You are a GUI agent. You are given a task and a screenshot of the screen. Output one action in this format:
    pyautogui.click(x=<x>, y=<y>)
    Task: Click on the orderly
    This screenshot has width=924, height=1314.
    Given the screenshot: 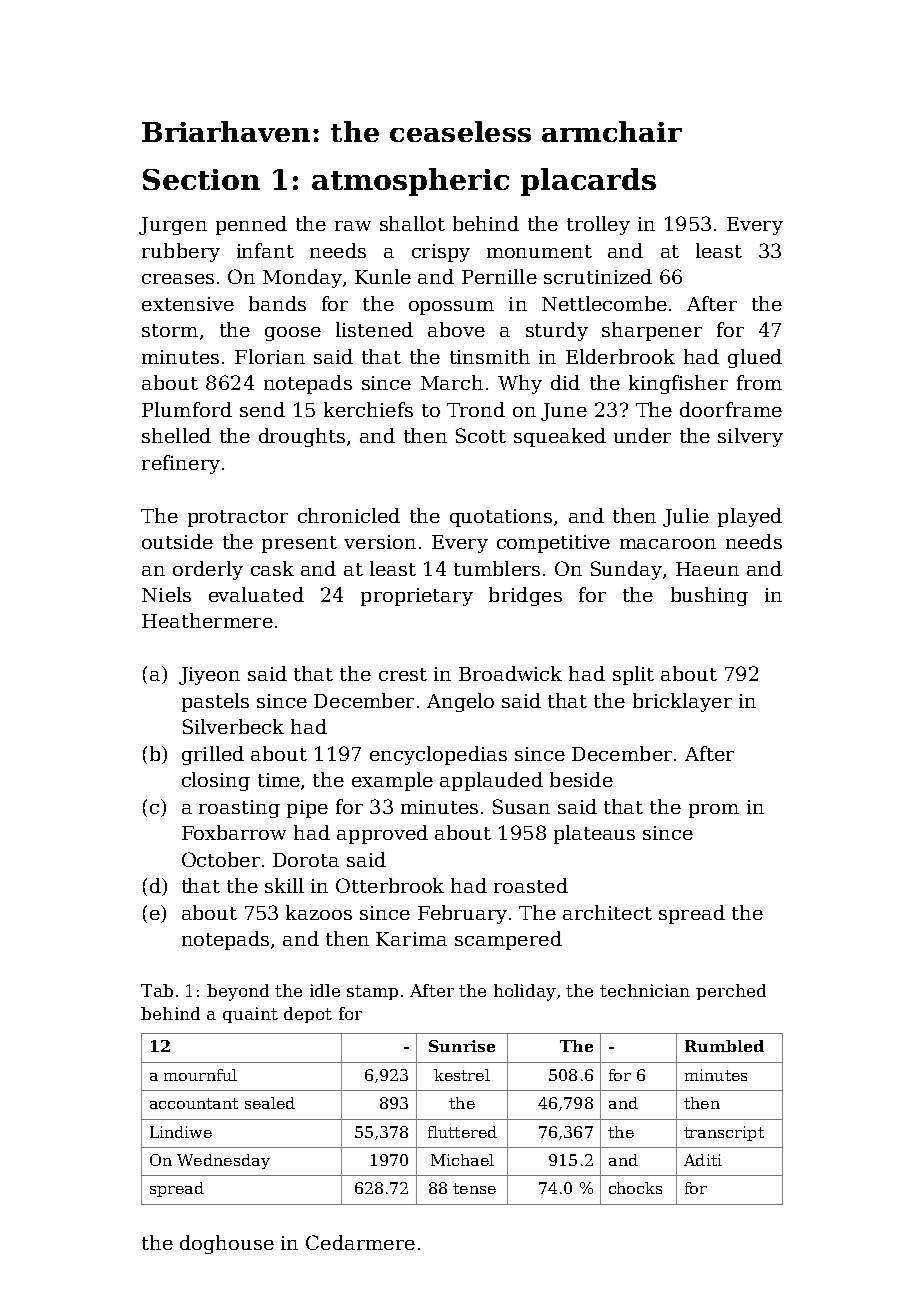 What is the action you would take?
    pyautogui.click(x=208, y=570)
